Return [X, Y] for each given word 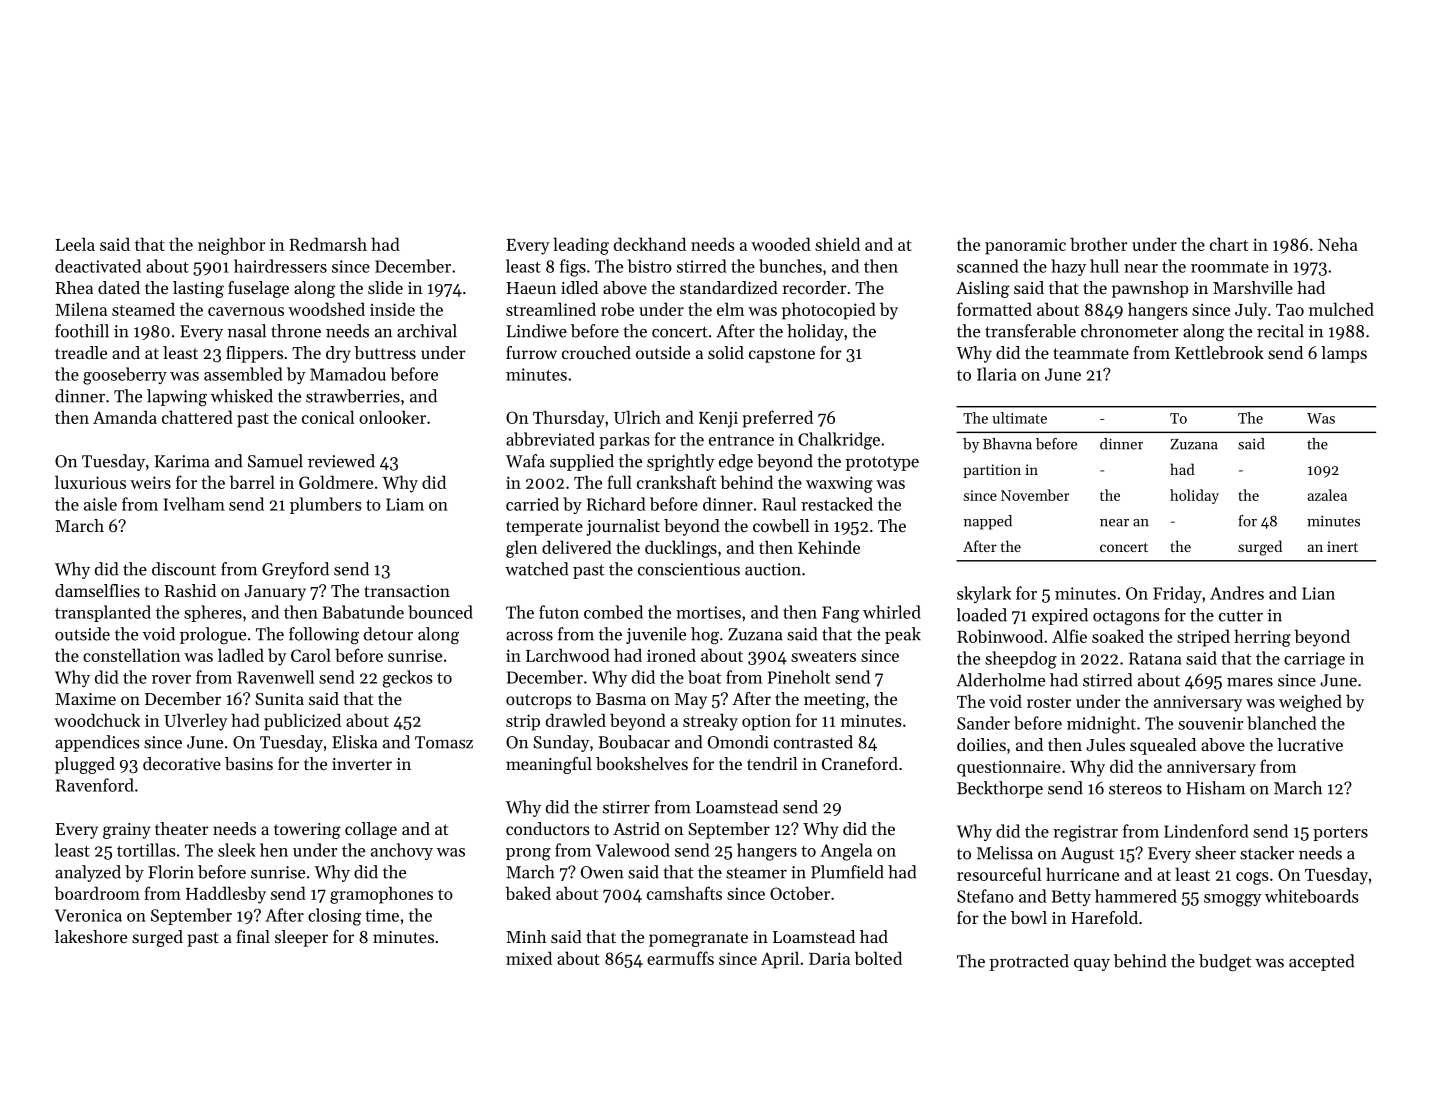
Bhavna [1007, 444]
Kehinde [829, 547]
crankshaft [676, 482]
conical [328, 417]
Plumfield [847, 872]
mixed [529, 958]
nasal [247, 331]
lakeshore [91, 936]
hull [1104, 266]
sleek [237, 850]
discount [184, 569]
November [1035, 495]
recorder [815, 287]
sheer [1215, 853]
